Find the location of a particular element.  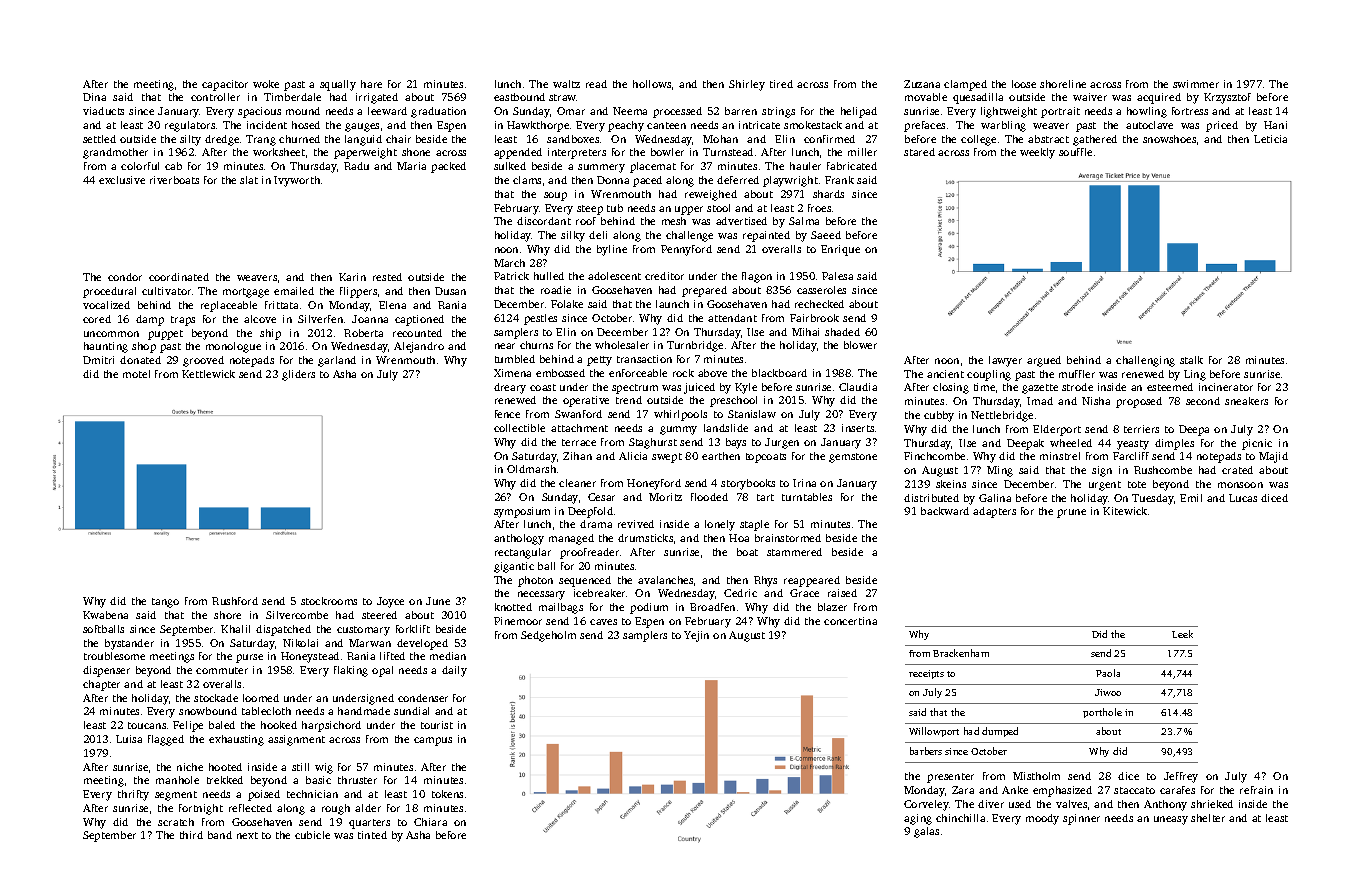

Luisa is located at coordinates (129, 739).
